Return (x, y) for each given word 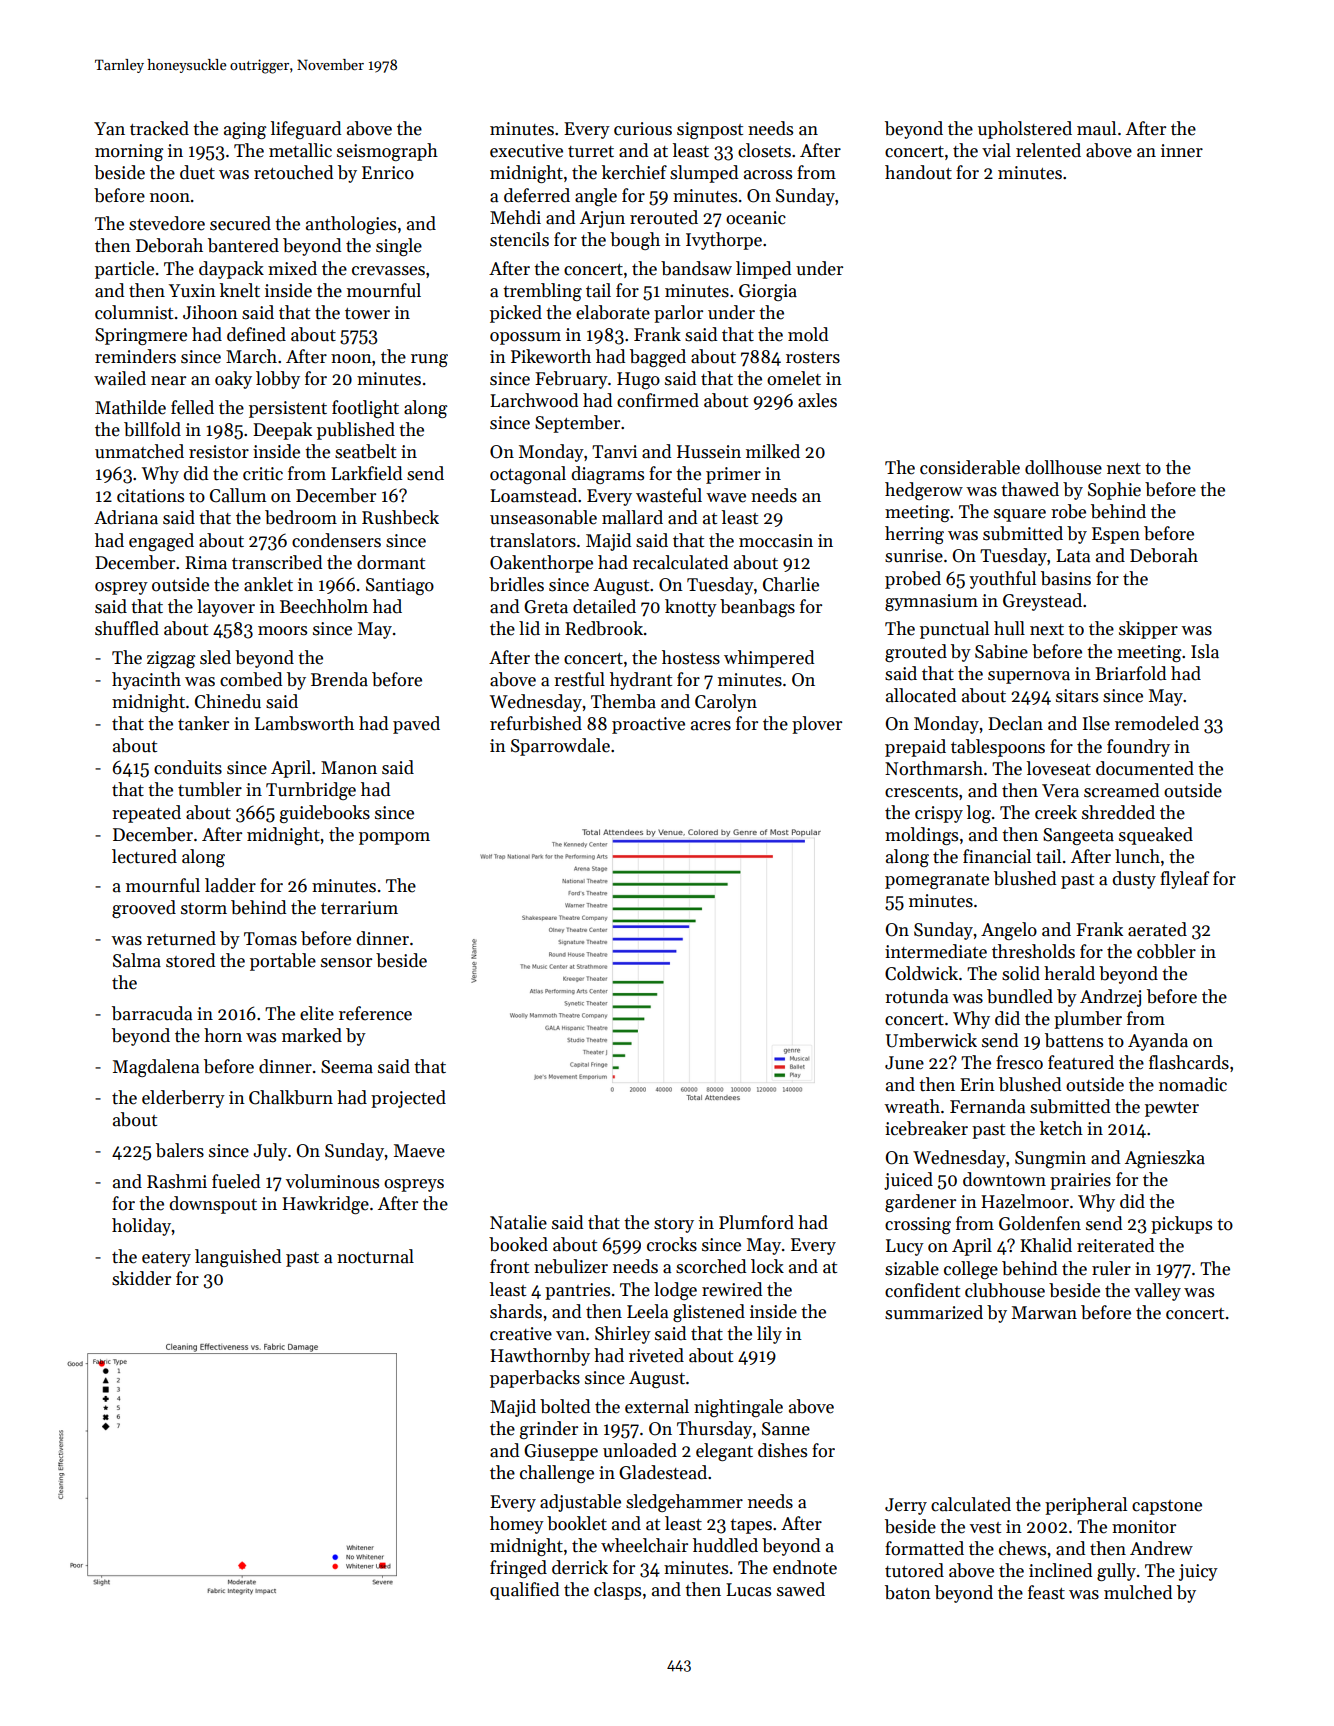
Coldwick (921, 973)
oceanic (756, 218)
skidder (141, 1278)
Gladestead (663, 1472)
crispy (939, 814)
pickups (1181, 1225)
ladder (230, 885)
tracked (159, 128)
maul (1096, 128)
